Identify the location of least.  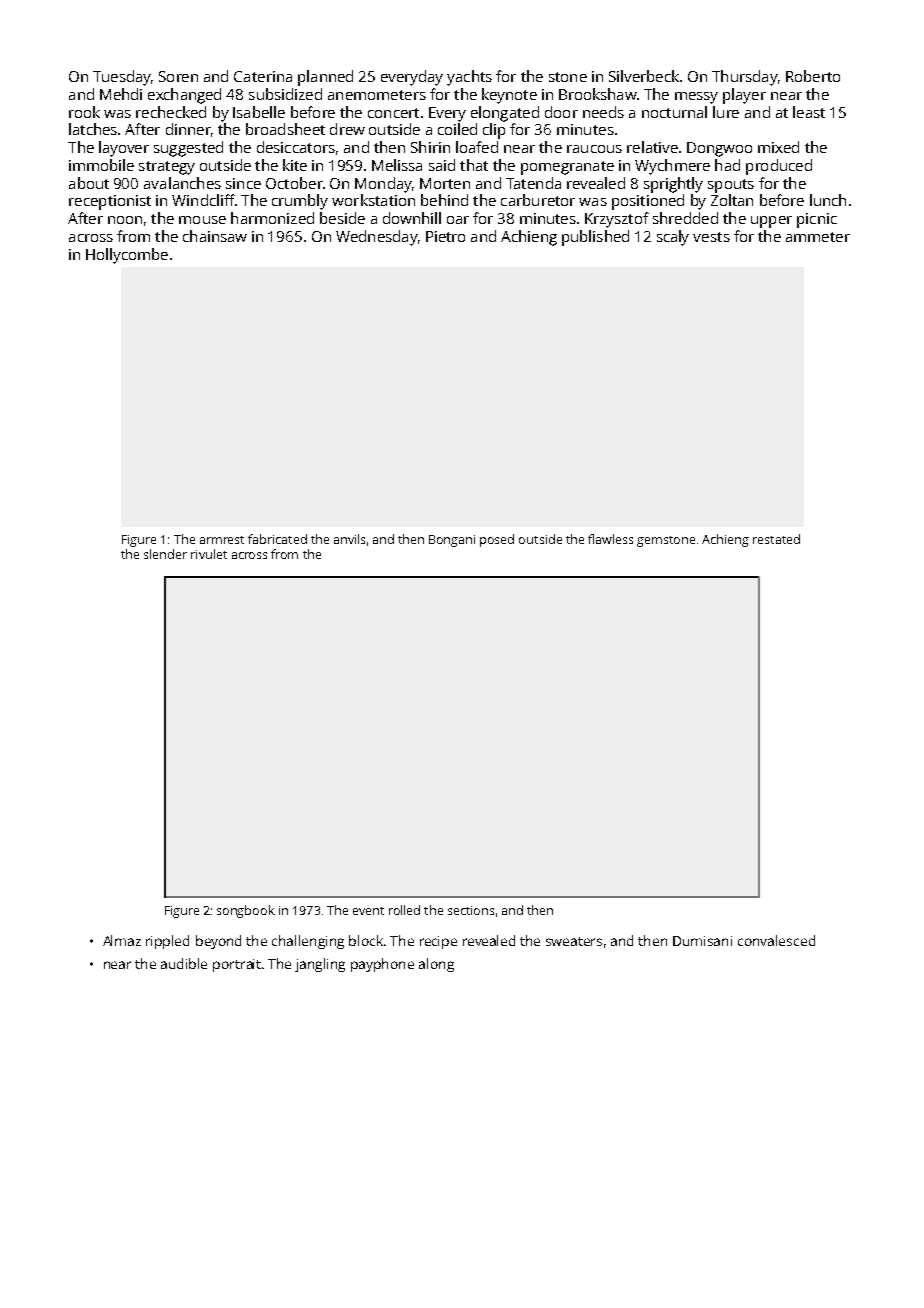
(809, 112).
